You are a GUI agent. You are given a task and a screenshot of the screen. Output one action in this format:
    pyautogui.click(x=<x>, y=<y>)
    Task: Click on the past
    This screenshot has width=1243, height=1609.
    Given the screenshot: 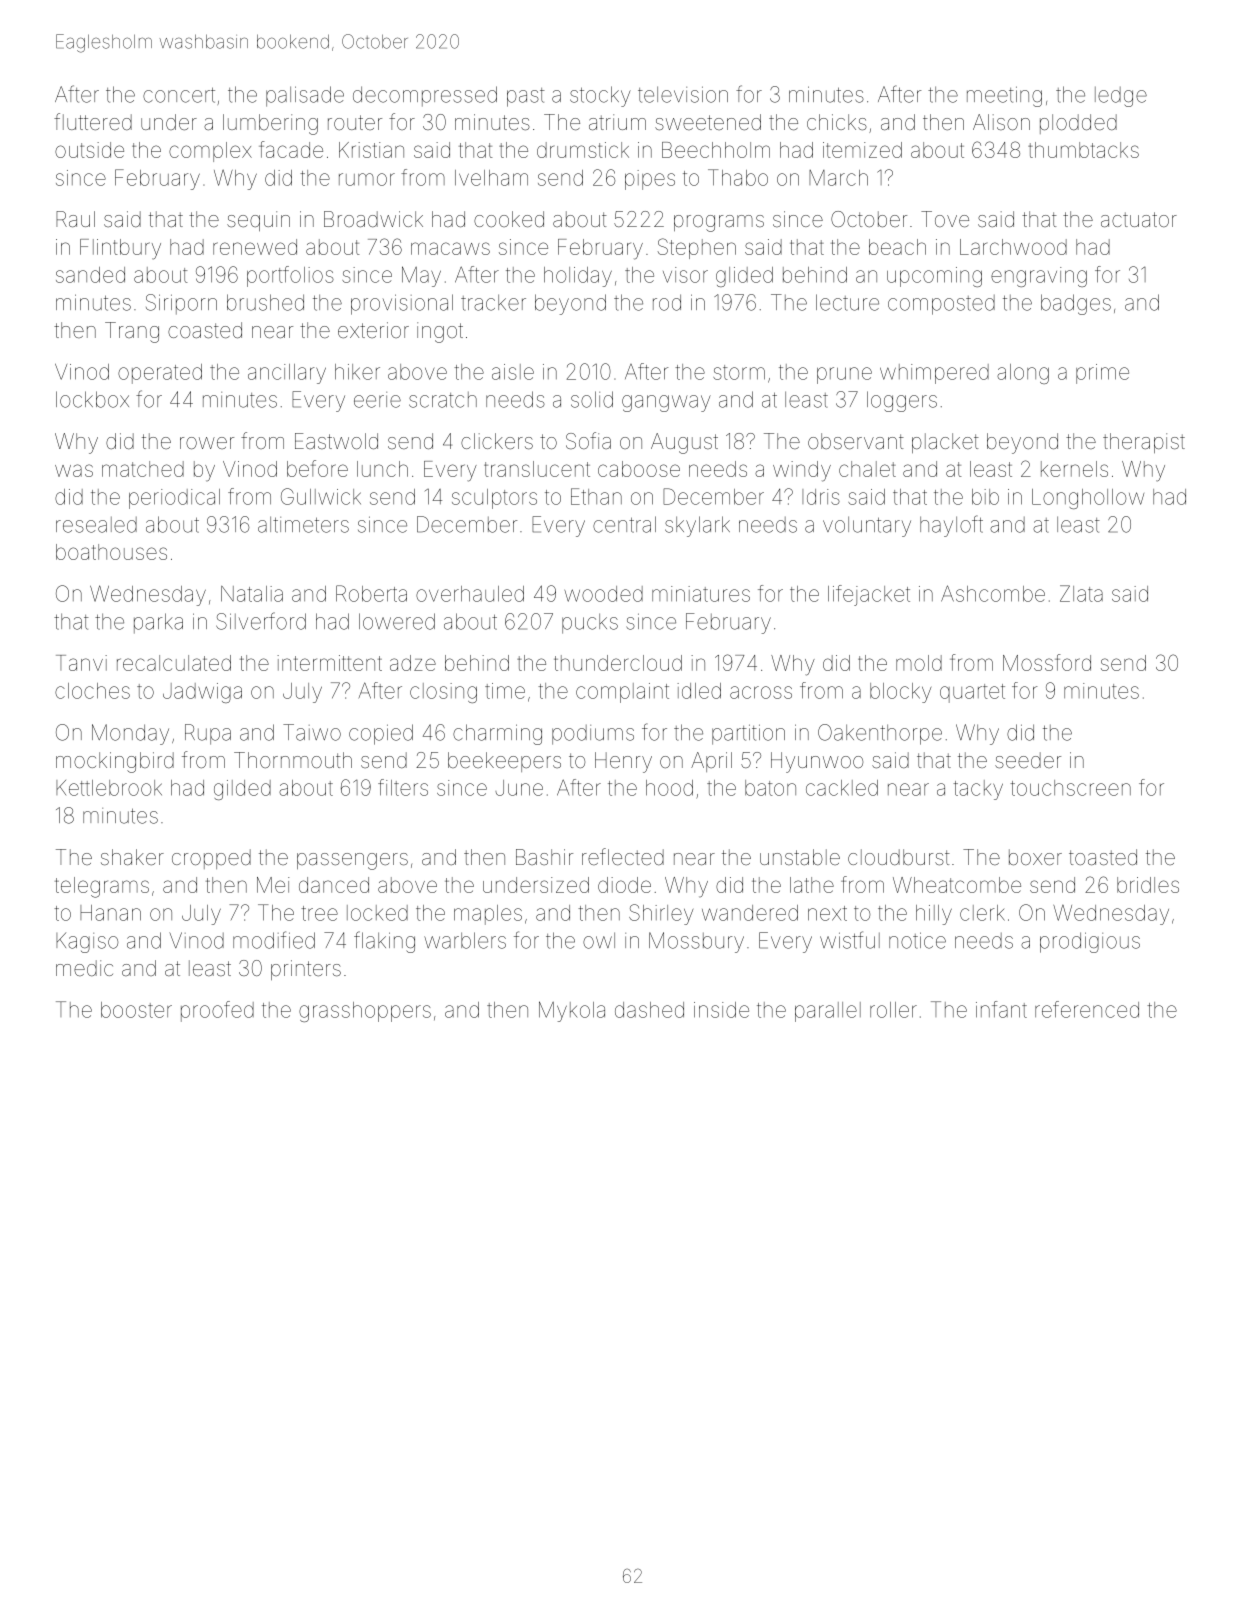 What is the action you would take?
    pyautogui.click(x=526, y=97)
